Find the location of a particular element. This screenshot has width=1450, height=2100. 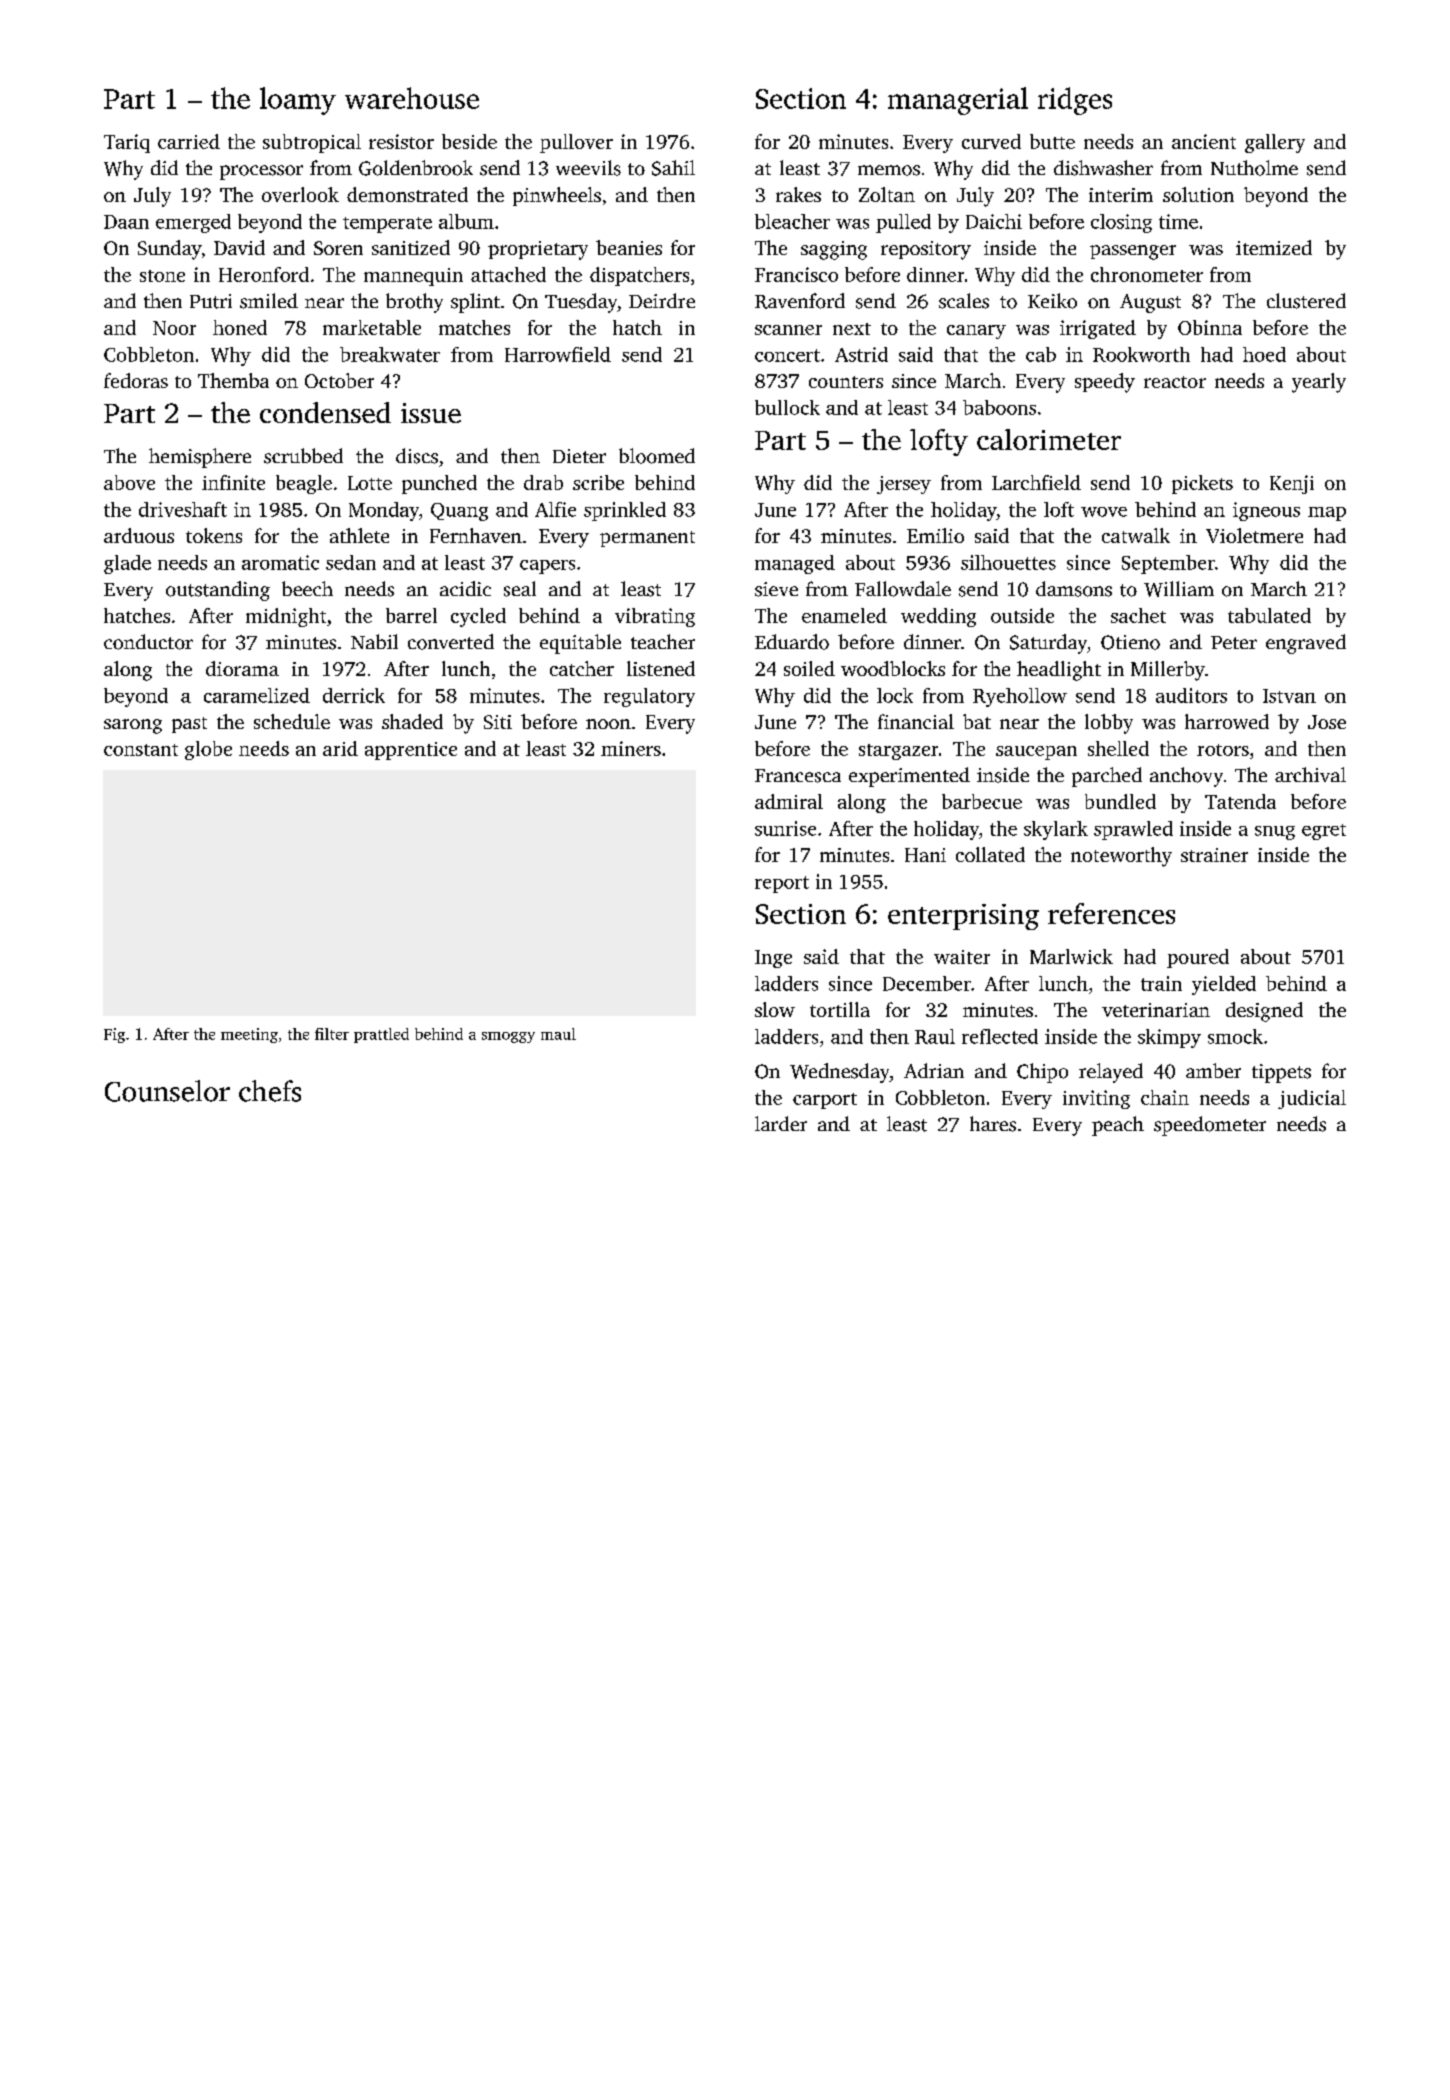

Noor is located at coordinates (174, 328).
